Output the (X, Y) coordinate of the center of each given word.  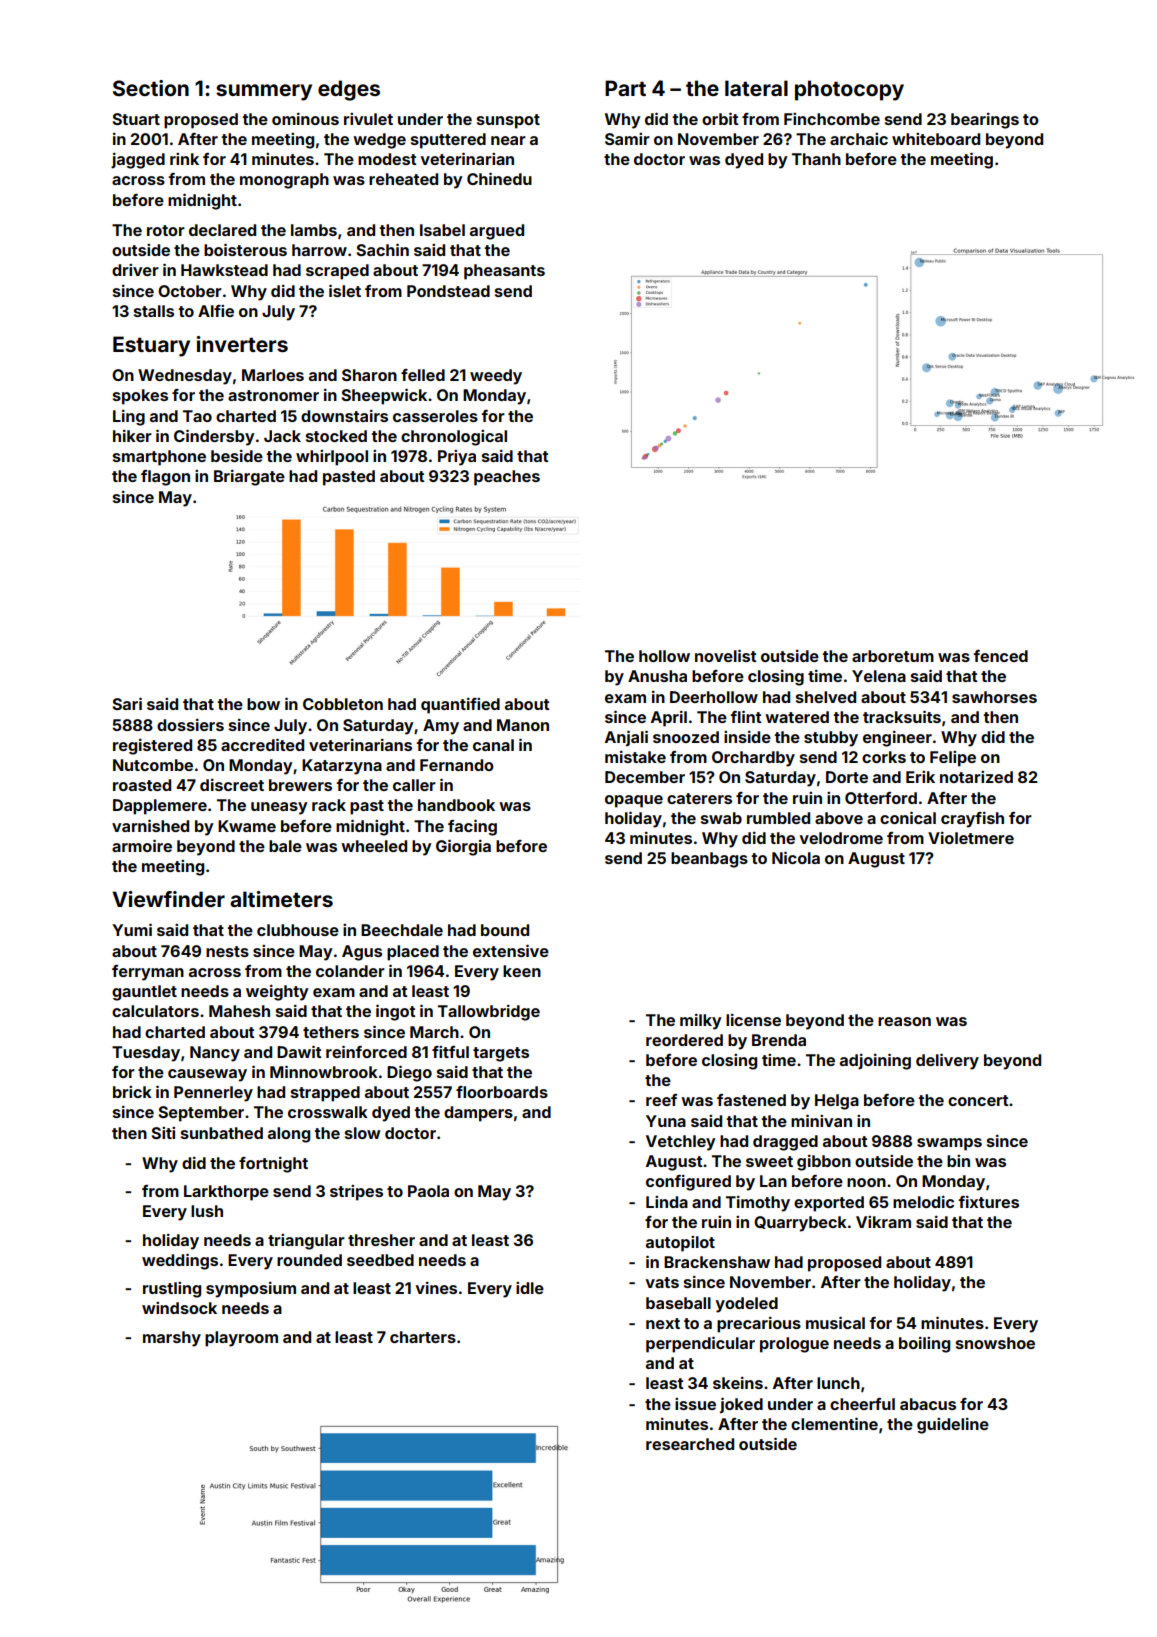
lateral (756, 88)
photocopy (849, 90)
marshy (172, 1339)
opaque (634, 801)
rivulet (368, 119)
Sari (127, 703)
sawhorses (994, 697)
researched (690, 1444)
